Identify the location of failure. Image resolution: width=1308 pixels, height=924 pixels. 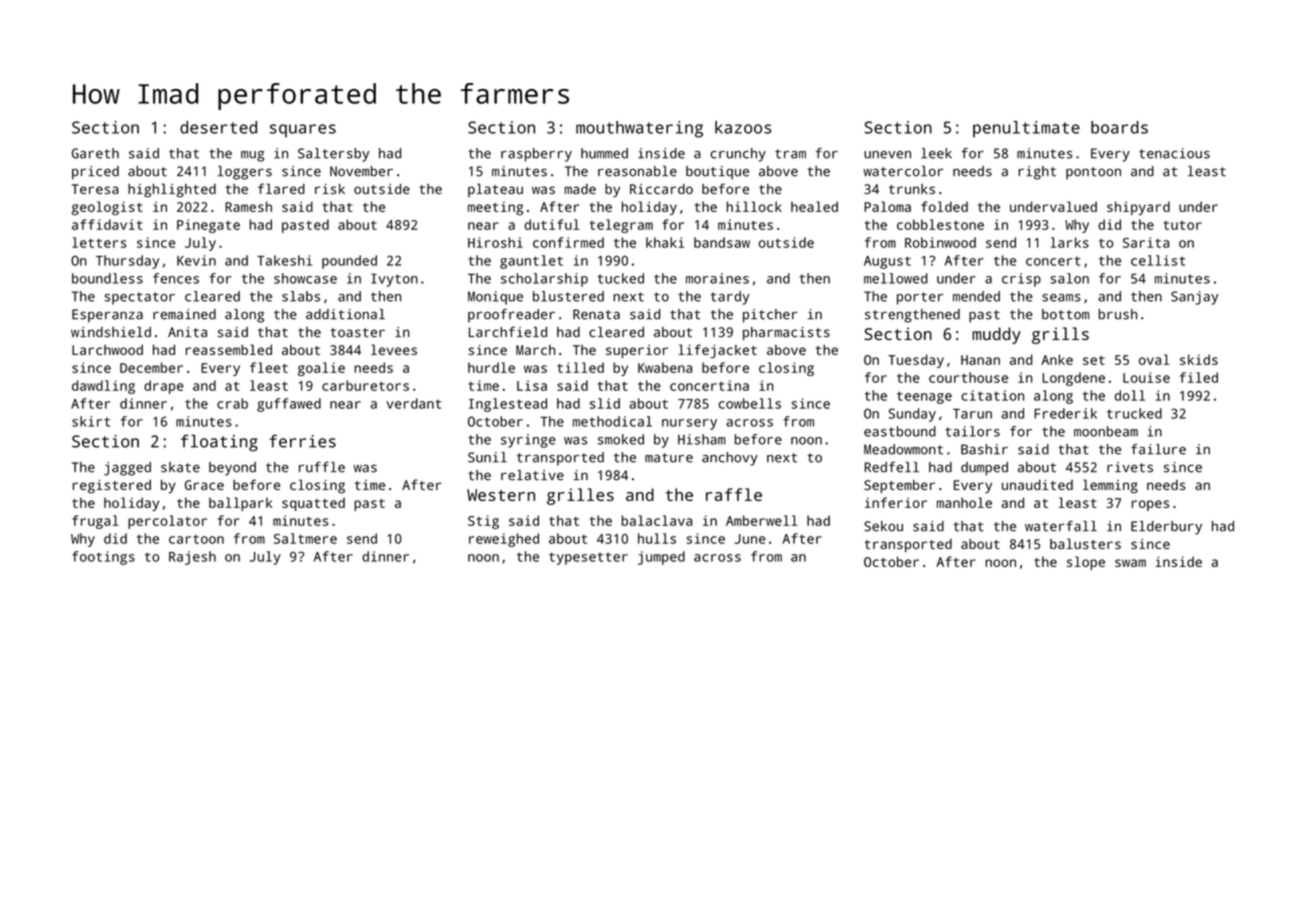
(1158, 449).
